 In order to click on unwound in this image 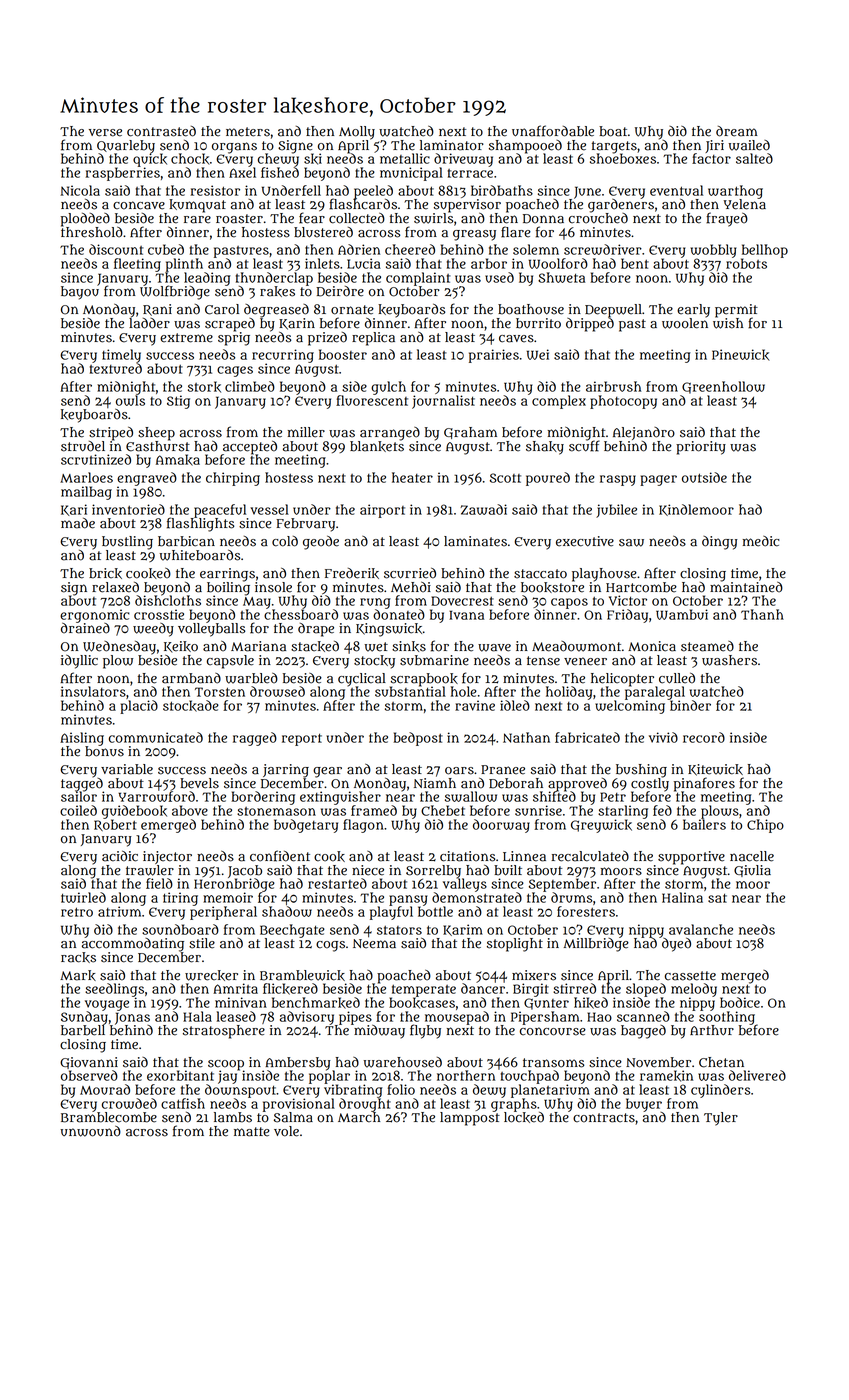, I will do `click(90, 1131)`.
